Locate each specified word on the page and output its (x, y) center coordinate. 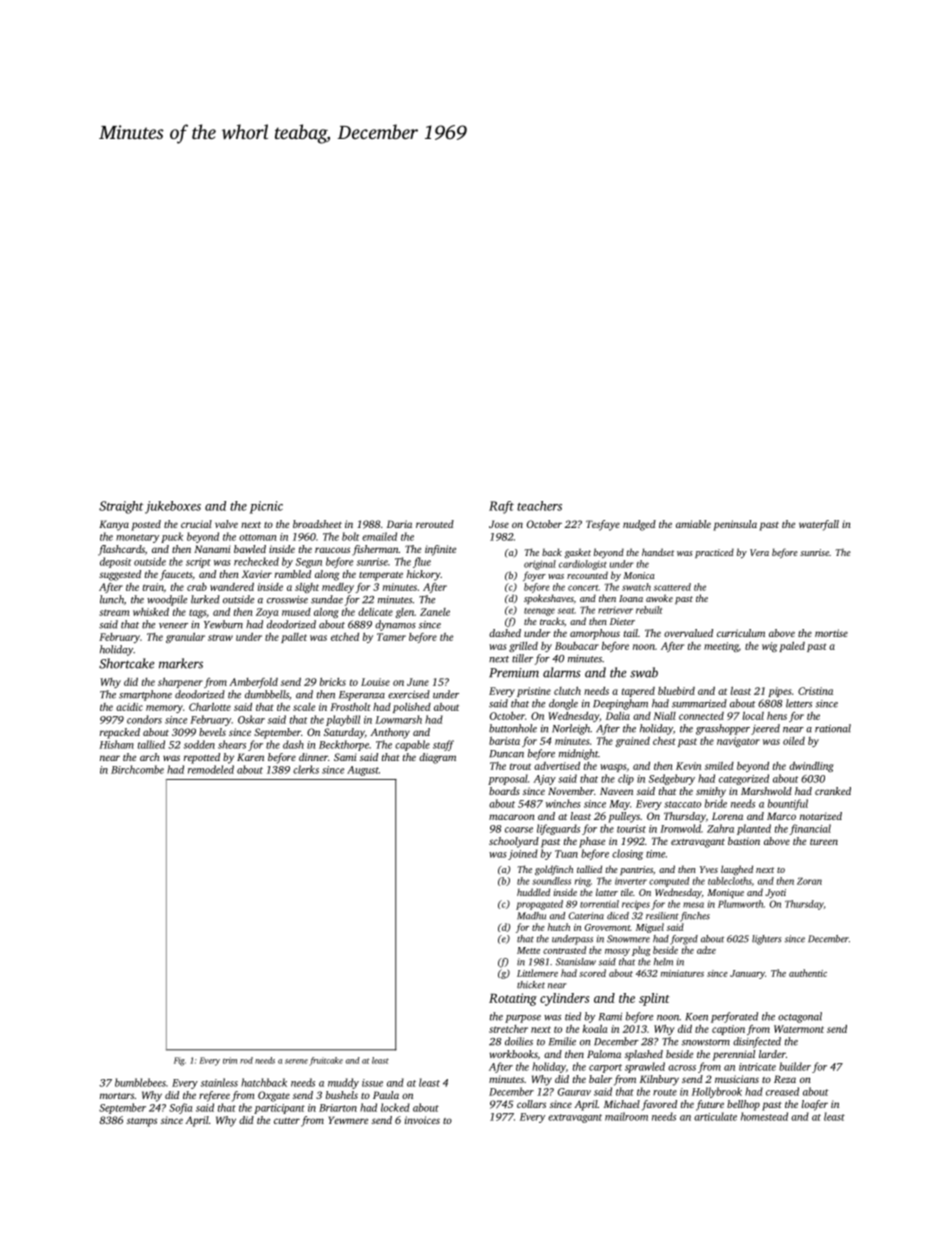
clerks (306, 769)
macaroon (512, 817)
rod (246, 1060)
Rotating (513, 999)
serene (296, 1061)
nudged (639, 525)
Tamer (391, 637)
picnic (266, 507)
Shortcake (126, 663)
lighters (766, 940)
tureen (824, 842)
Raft (501, 507)
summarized (699, 703)
